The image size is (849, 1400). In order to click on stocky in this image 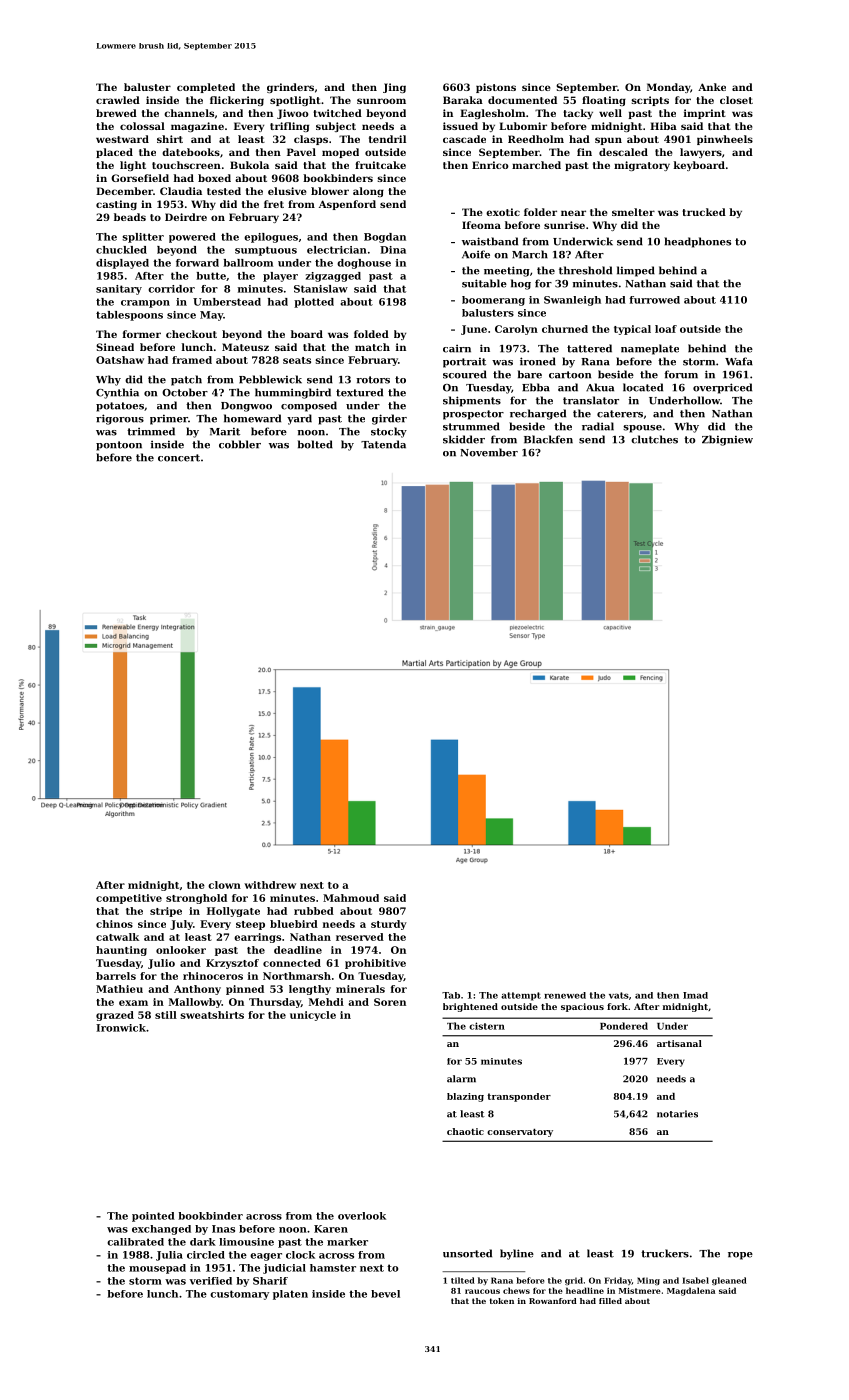, I will do `click(389, 432)`.
